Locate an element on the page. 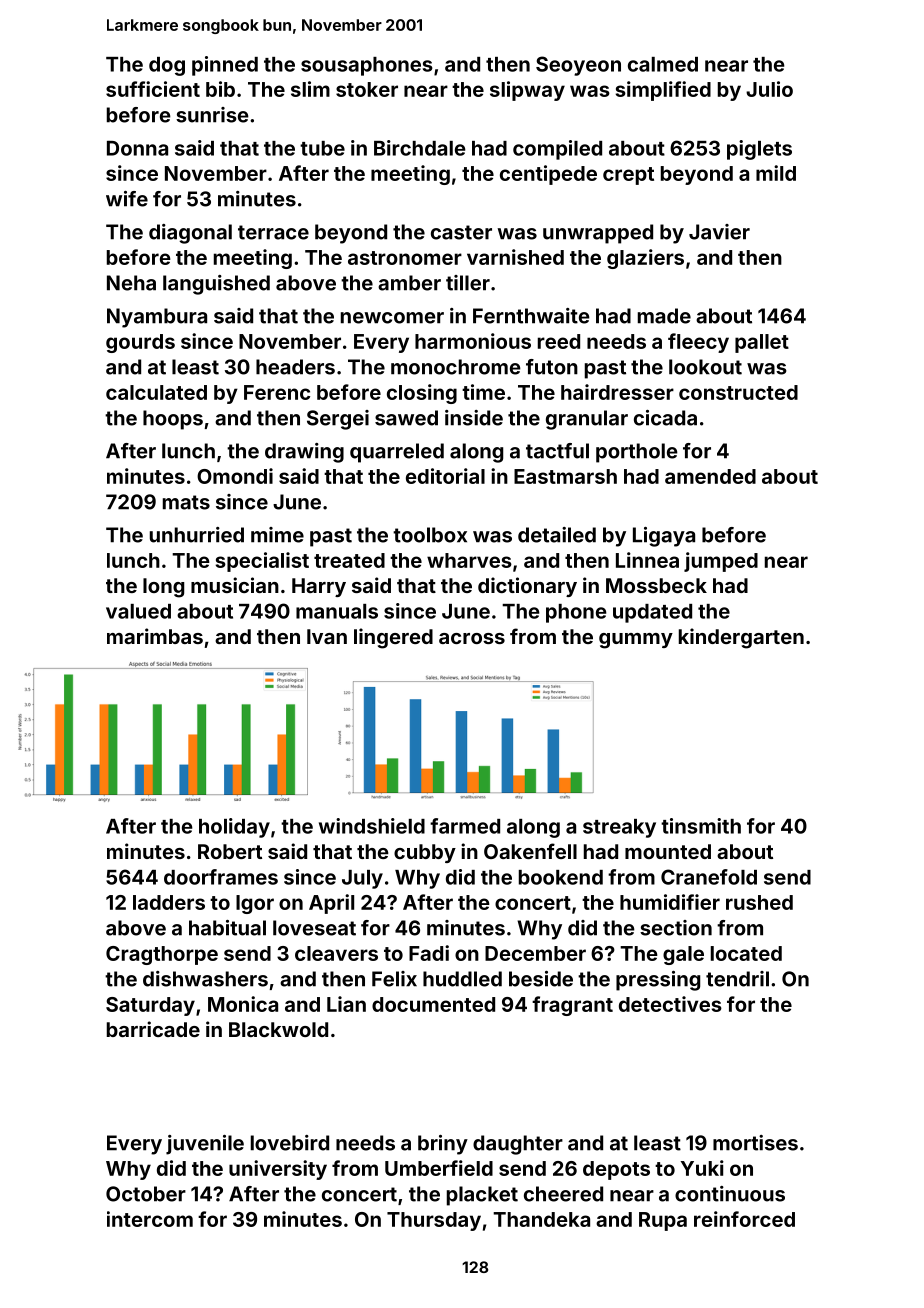 The height and width of the document is (1308, 924). university is located at coordinates (278, 1170).
